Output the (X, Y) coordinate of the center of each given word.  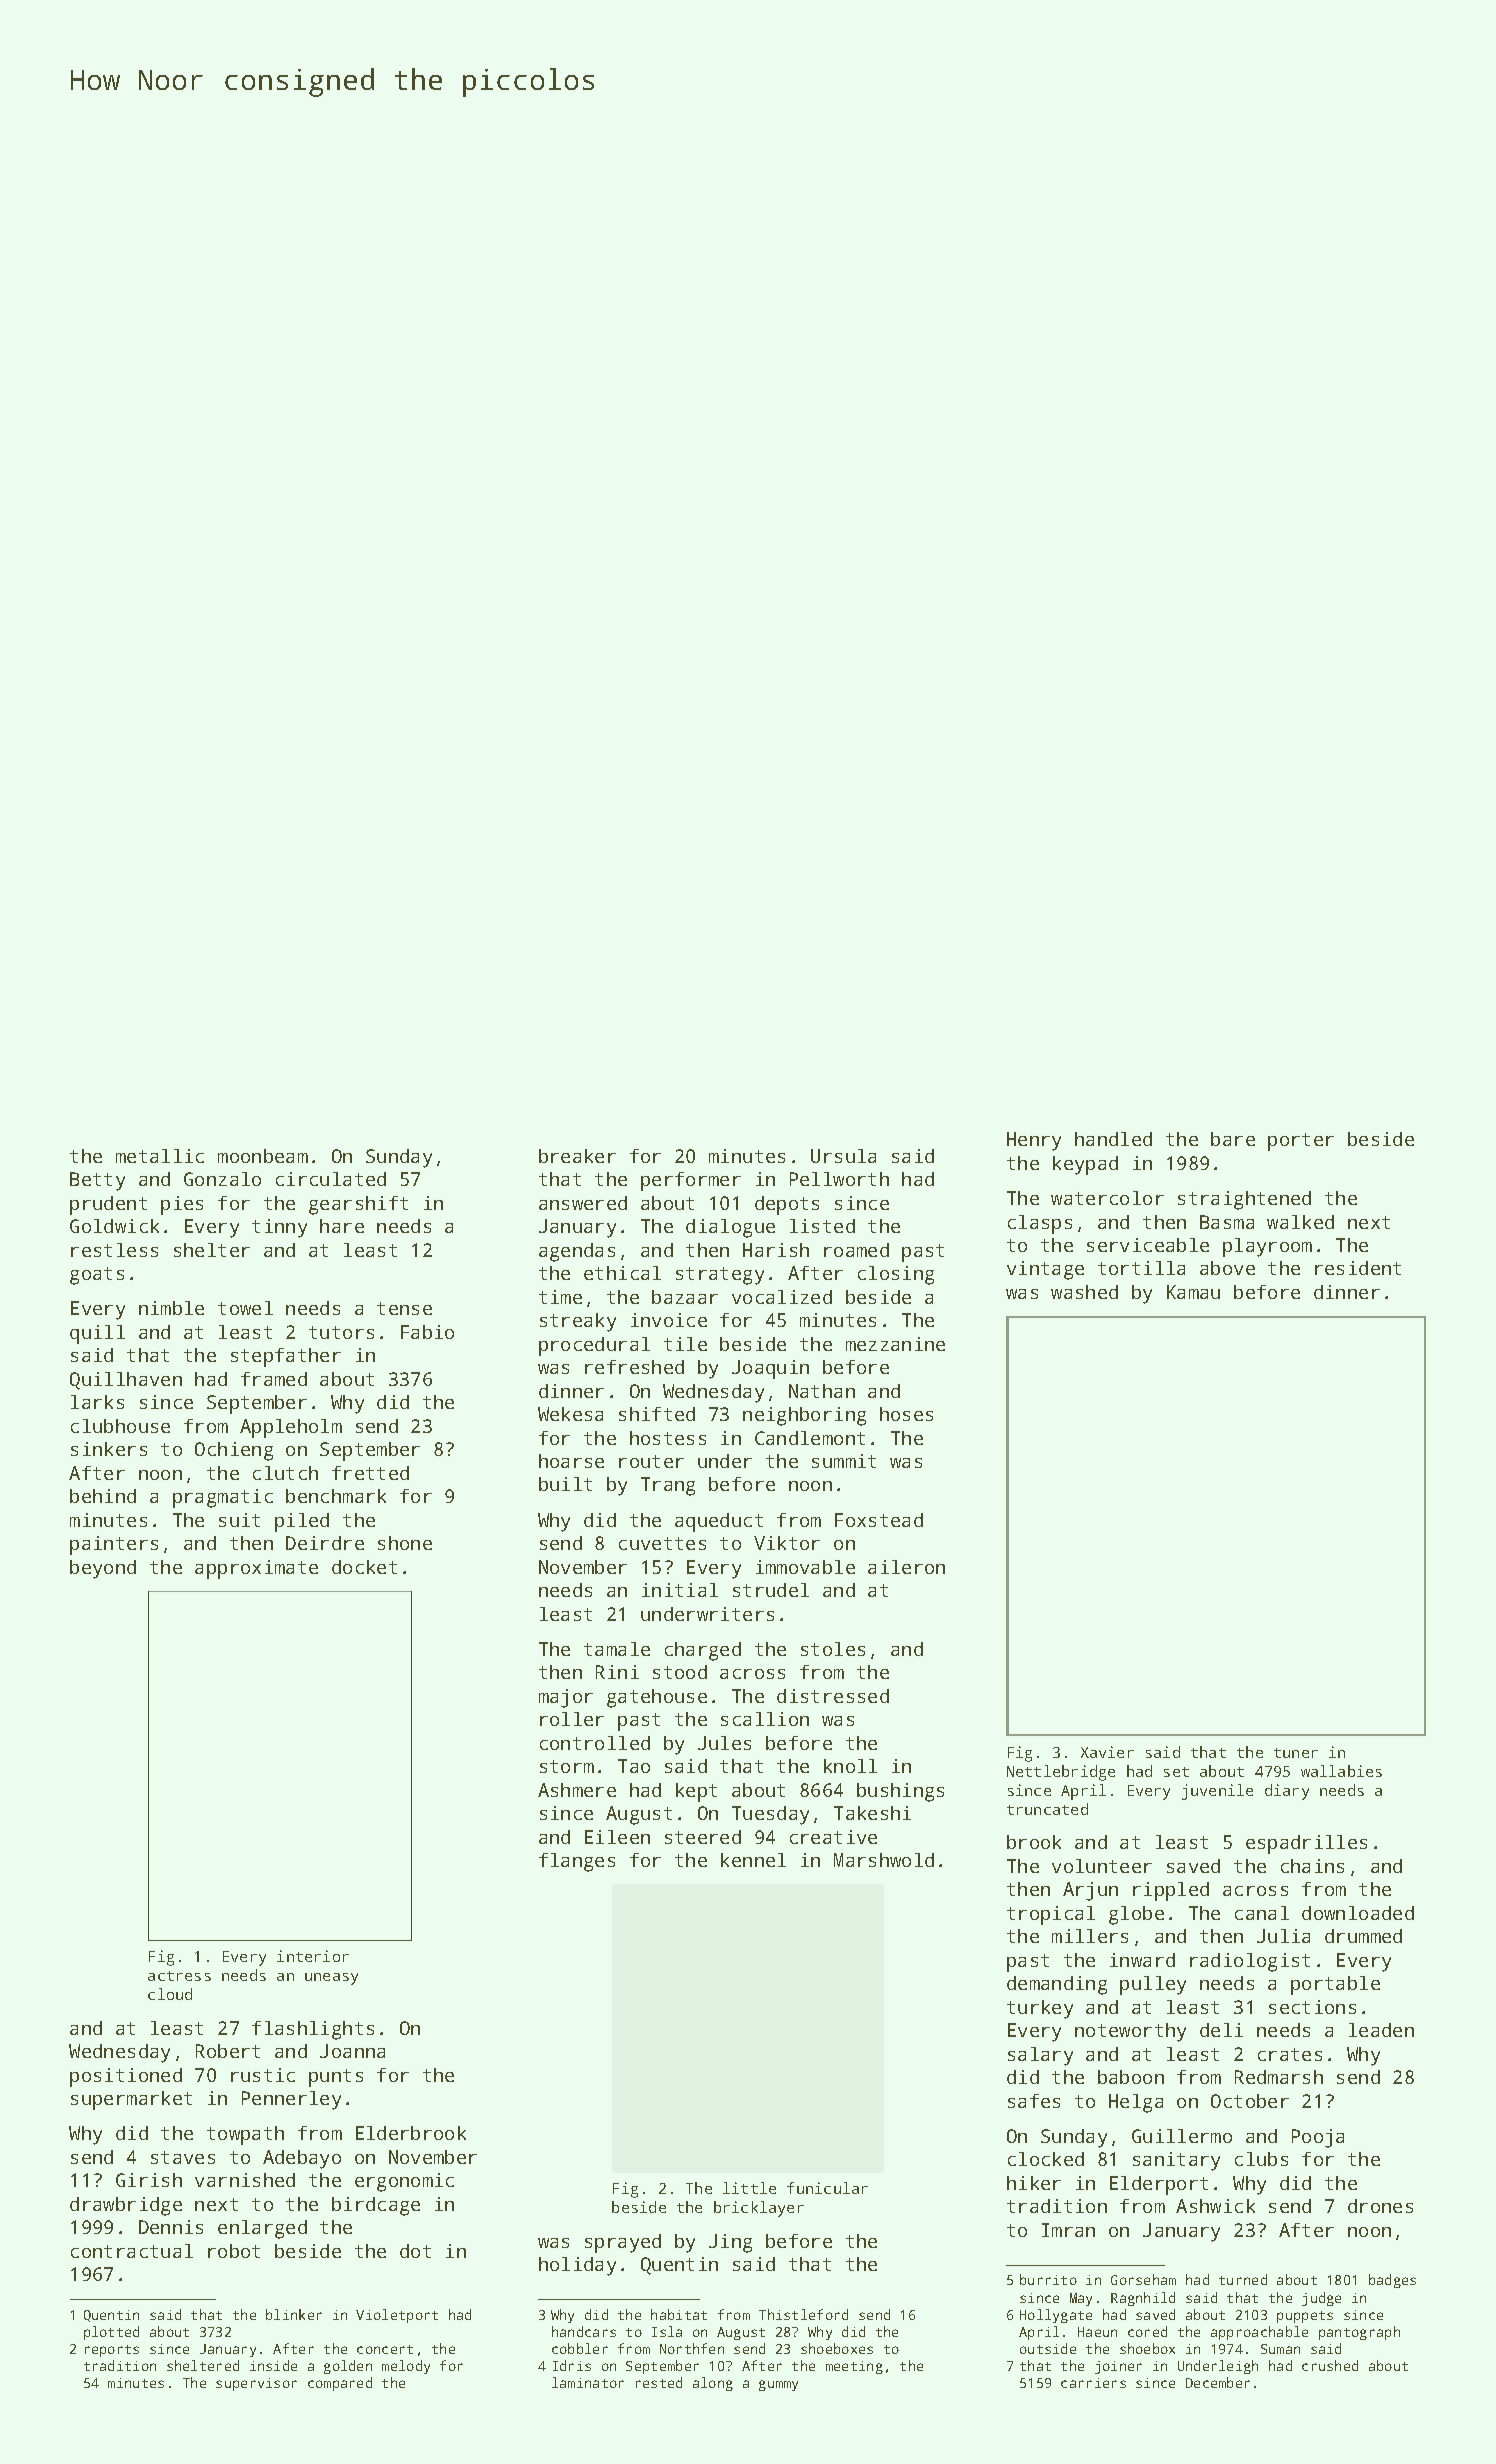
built (565, 1484)
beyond (103, 1569)
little (749, 2188)
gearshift (358, 1205)
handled (1113, 1139)
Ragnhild (1143, 2299)
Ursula (843, 1156)
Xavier (1107, 1752)
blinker (294, 2314)
